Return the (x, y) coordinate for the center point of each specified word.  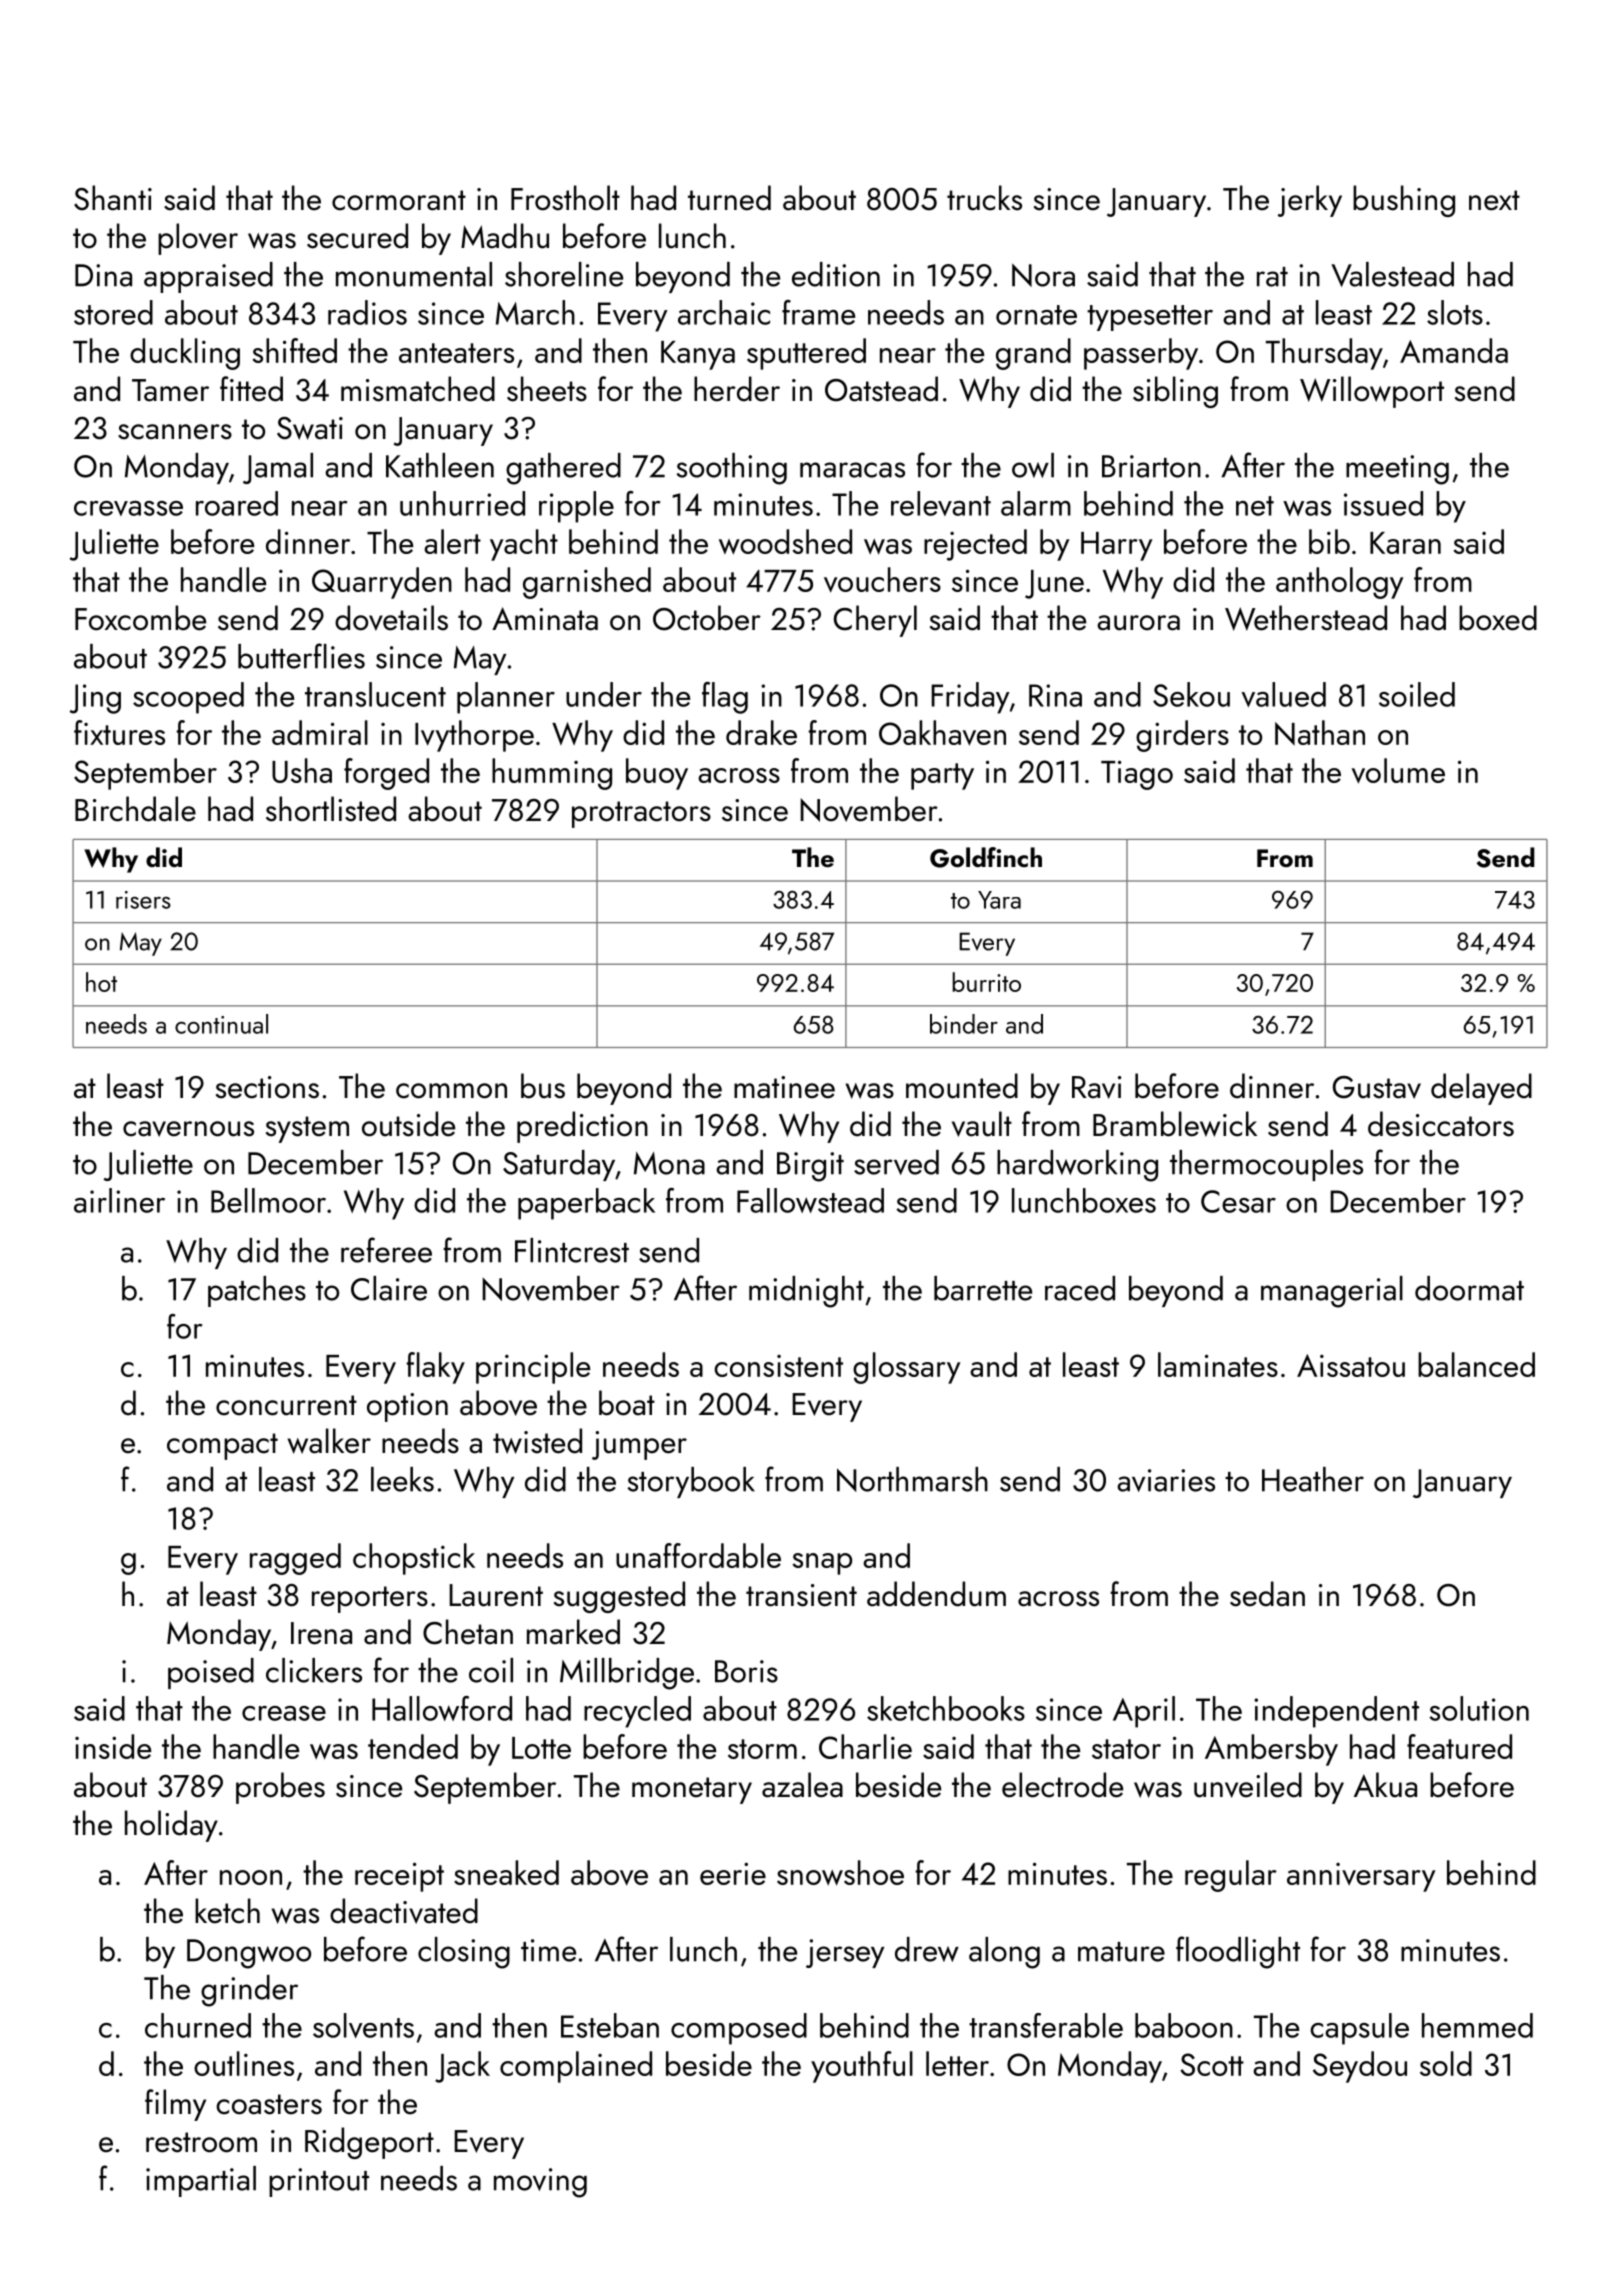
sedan (1267, 1594)
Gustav (1377, 1087)
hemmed (1477, 2025)
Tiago (1137, 775)
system (307, 1129)
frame (818, 312)
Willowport (1372, 392)
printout (319, 2182)
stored (113, 312)
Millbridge (627, 1674)
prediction (582, 1127)
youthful (862, 2067)
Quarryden (382, 583)
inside (113, 1746)
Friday (970, 698)
